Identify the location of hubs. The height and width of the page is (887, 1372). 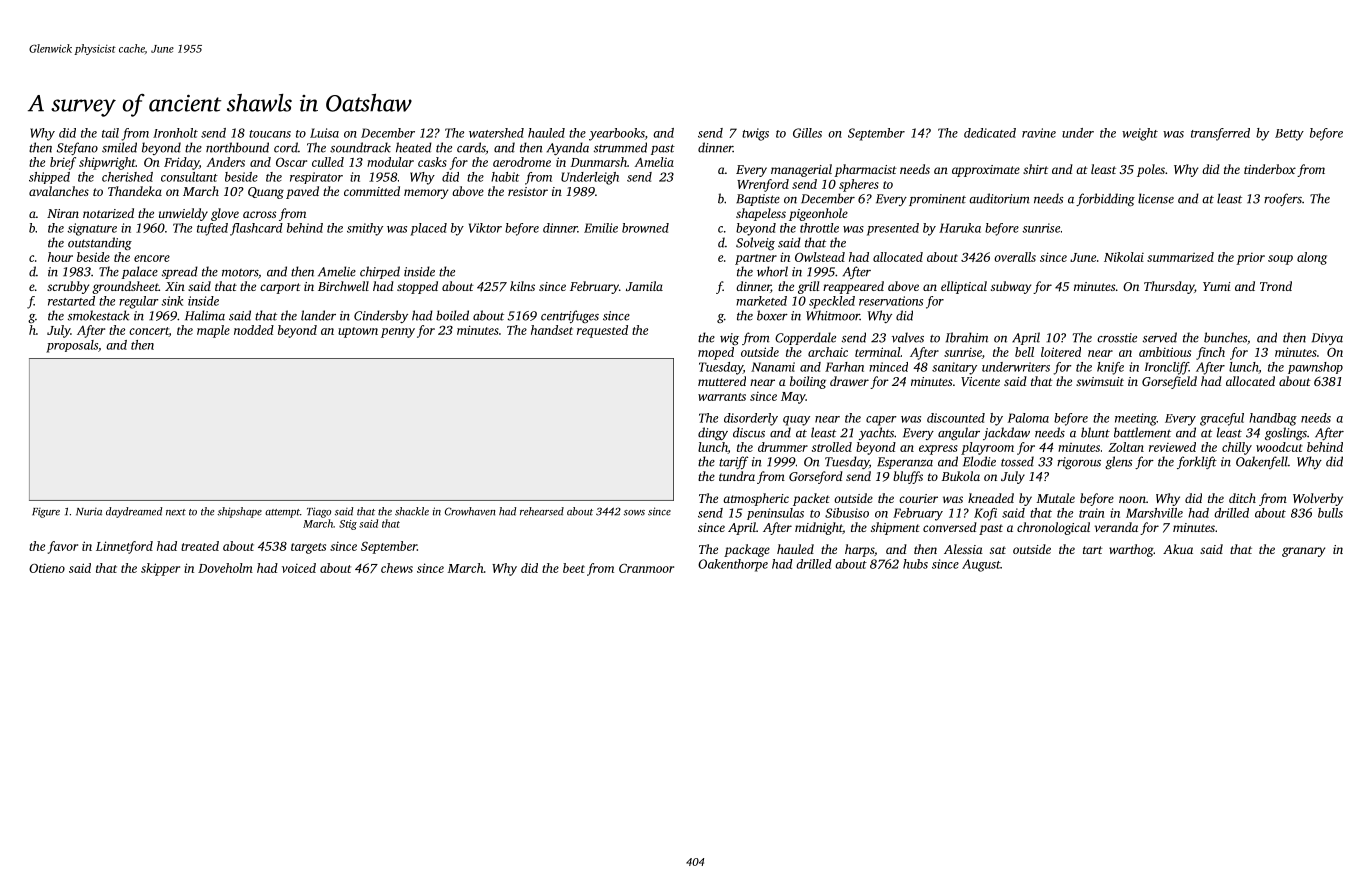
(915, 564).
